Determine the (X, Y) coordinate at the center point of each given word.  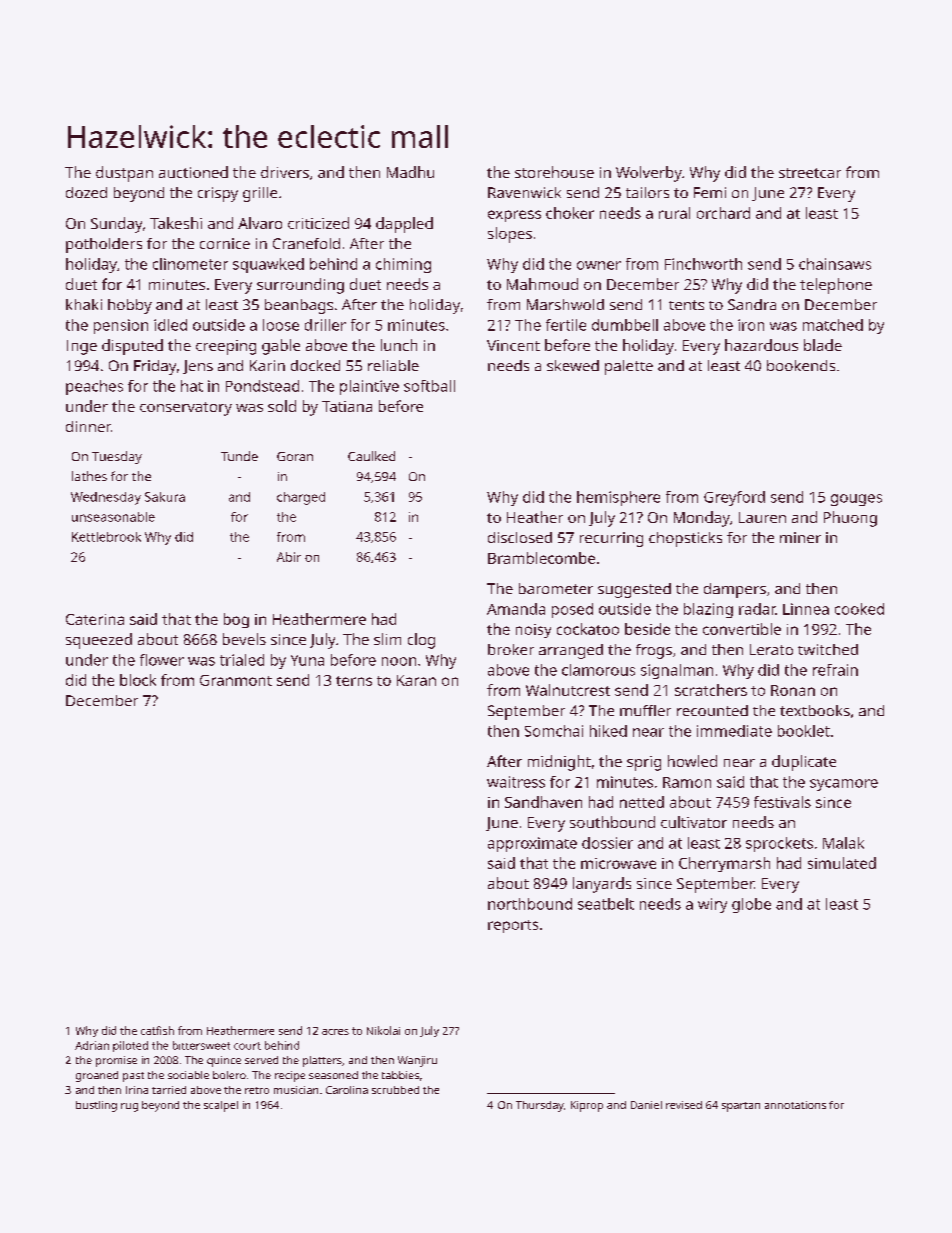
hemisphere (618, 498)
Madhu (410, 172)
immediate (734, 731)
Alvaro (260, 223)
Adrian (92, 1045)
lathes (89, 476)
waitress (516, 782)
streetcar (810, 173)
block (138, 680)
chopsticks (685, 539)
